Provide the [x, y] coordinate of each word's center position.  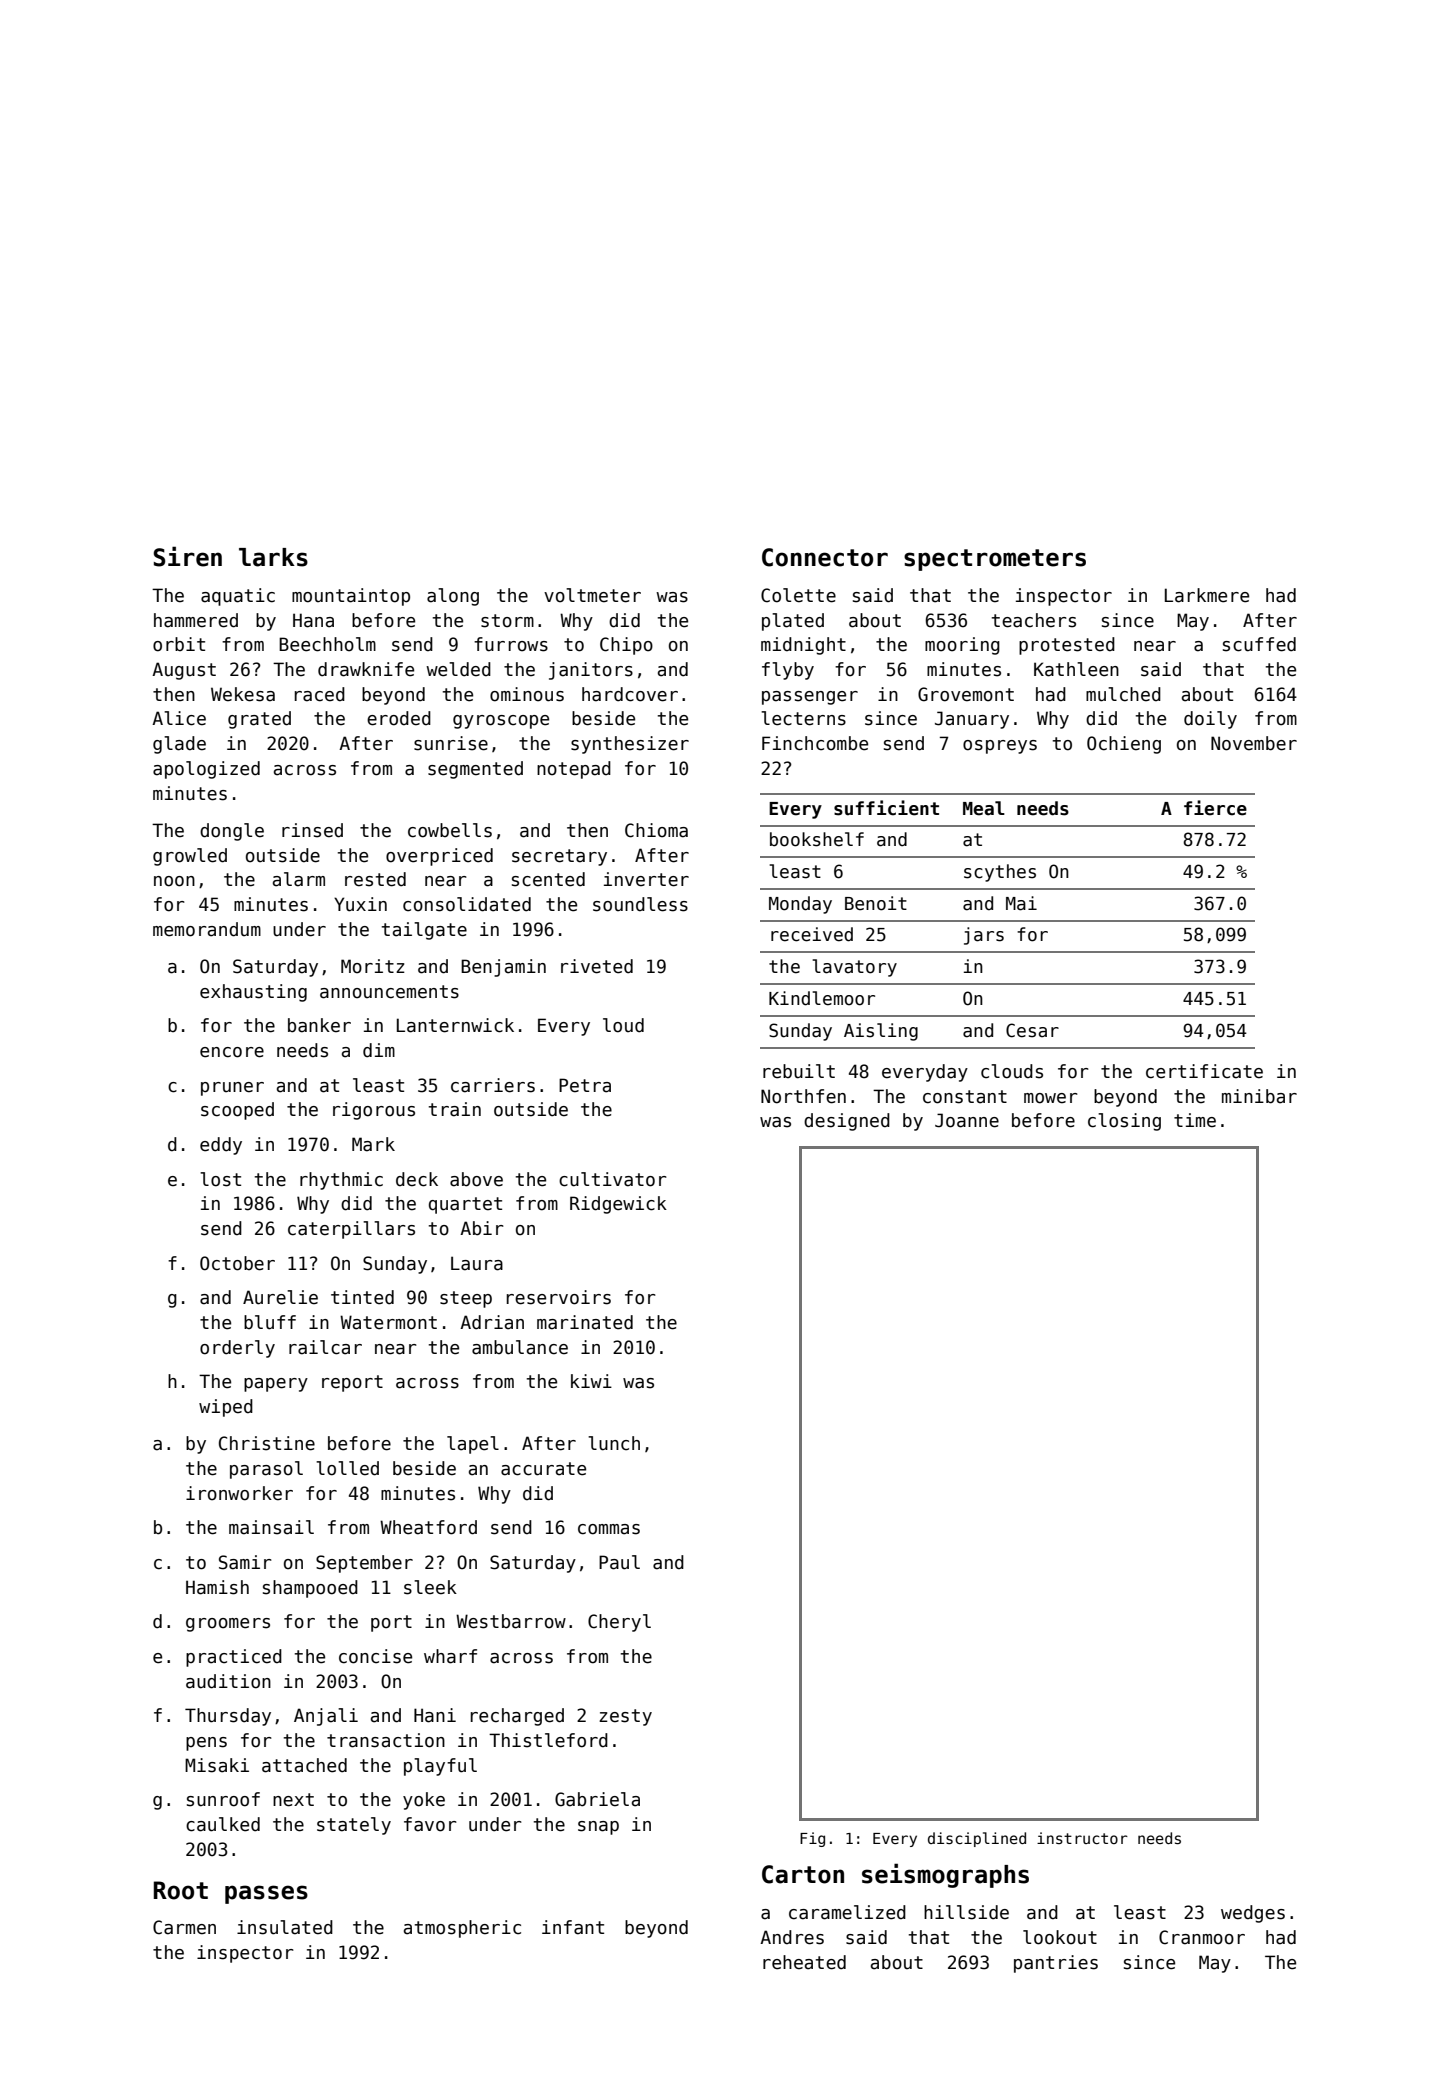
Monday [800, 905]
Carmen [184, 1927]
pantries [1056, 1964]
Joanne [967, 1120]
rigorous [374, 1111]
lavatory [855, 968]
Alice [179, 718]
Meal [984, 808]
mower [1051, 1098]
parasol [266, 1470]
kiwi [591, 1381]
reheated [804, 1962]
